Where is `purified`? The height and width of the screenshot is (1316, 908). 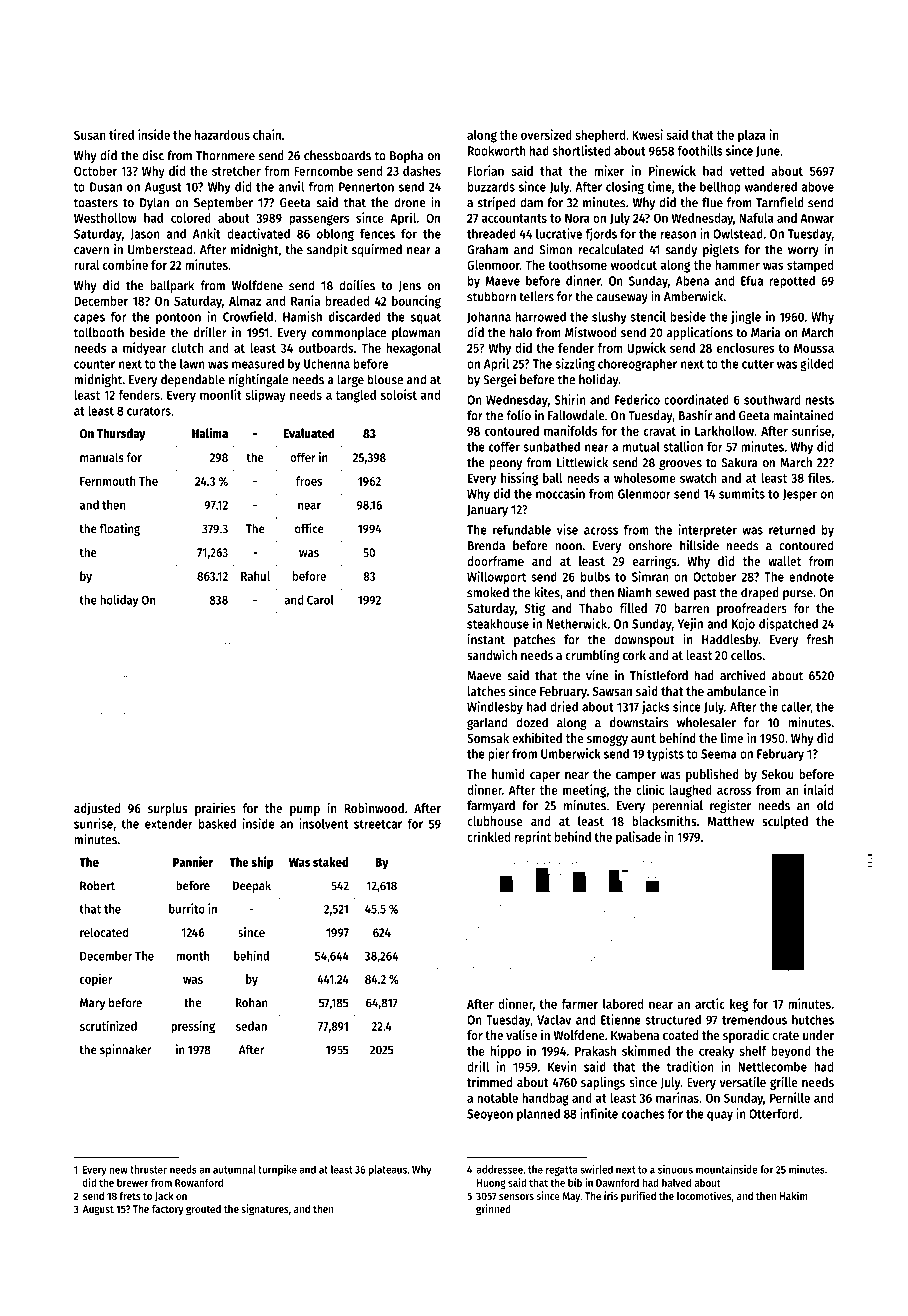 purified is located at coordinates (638, 1197).
